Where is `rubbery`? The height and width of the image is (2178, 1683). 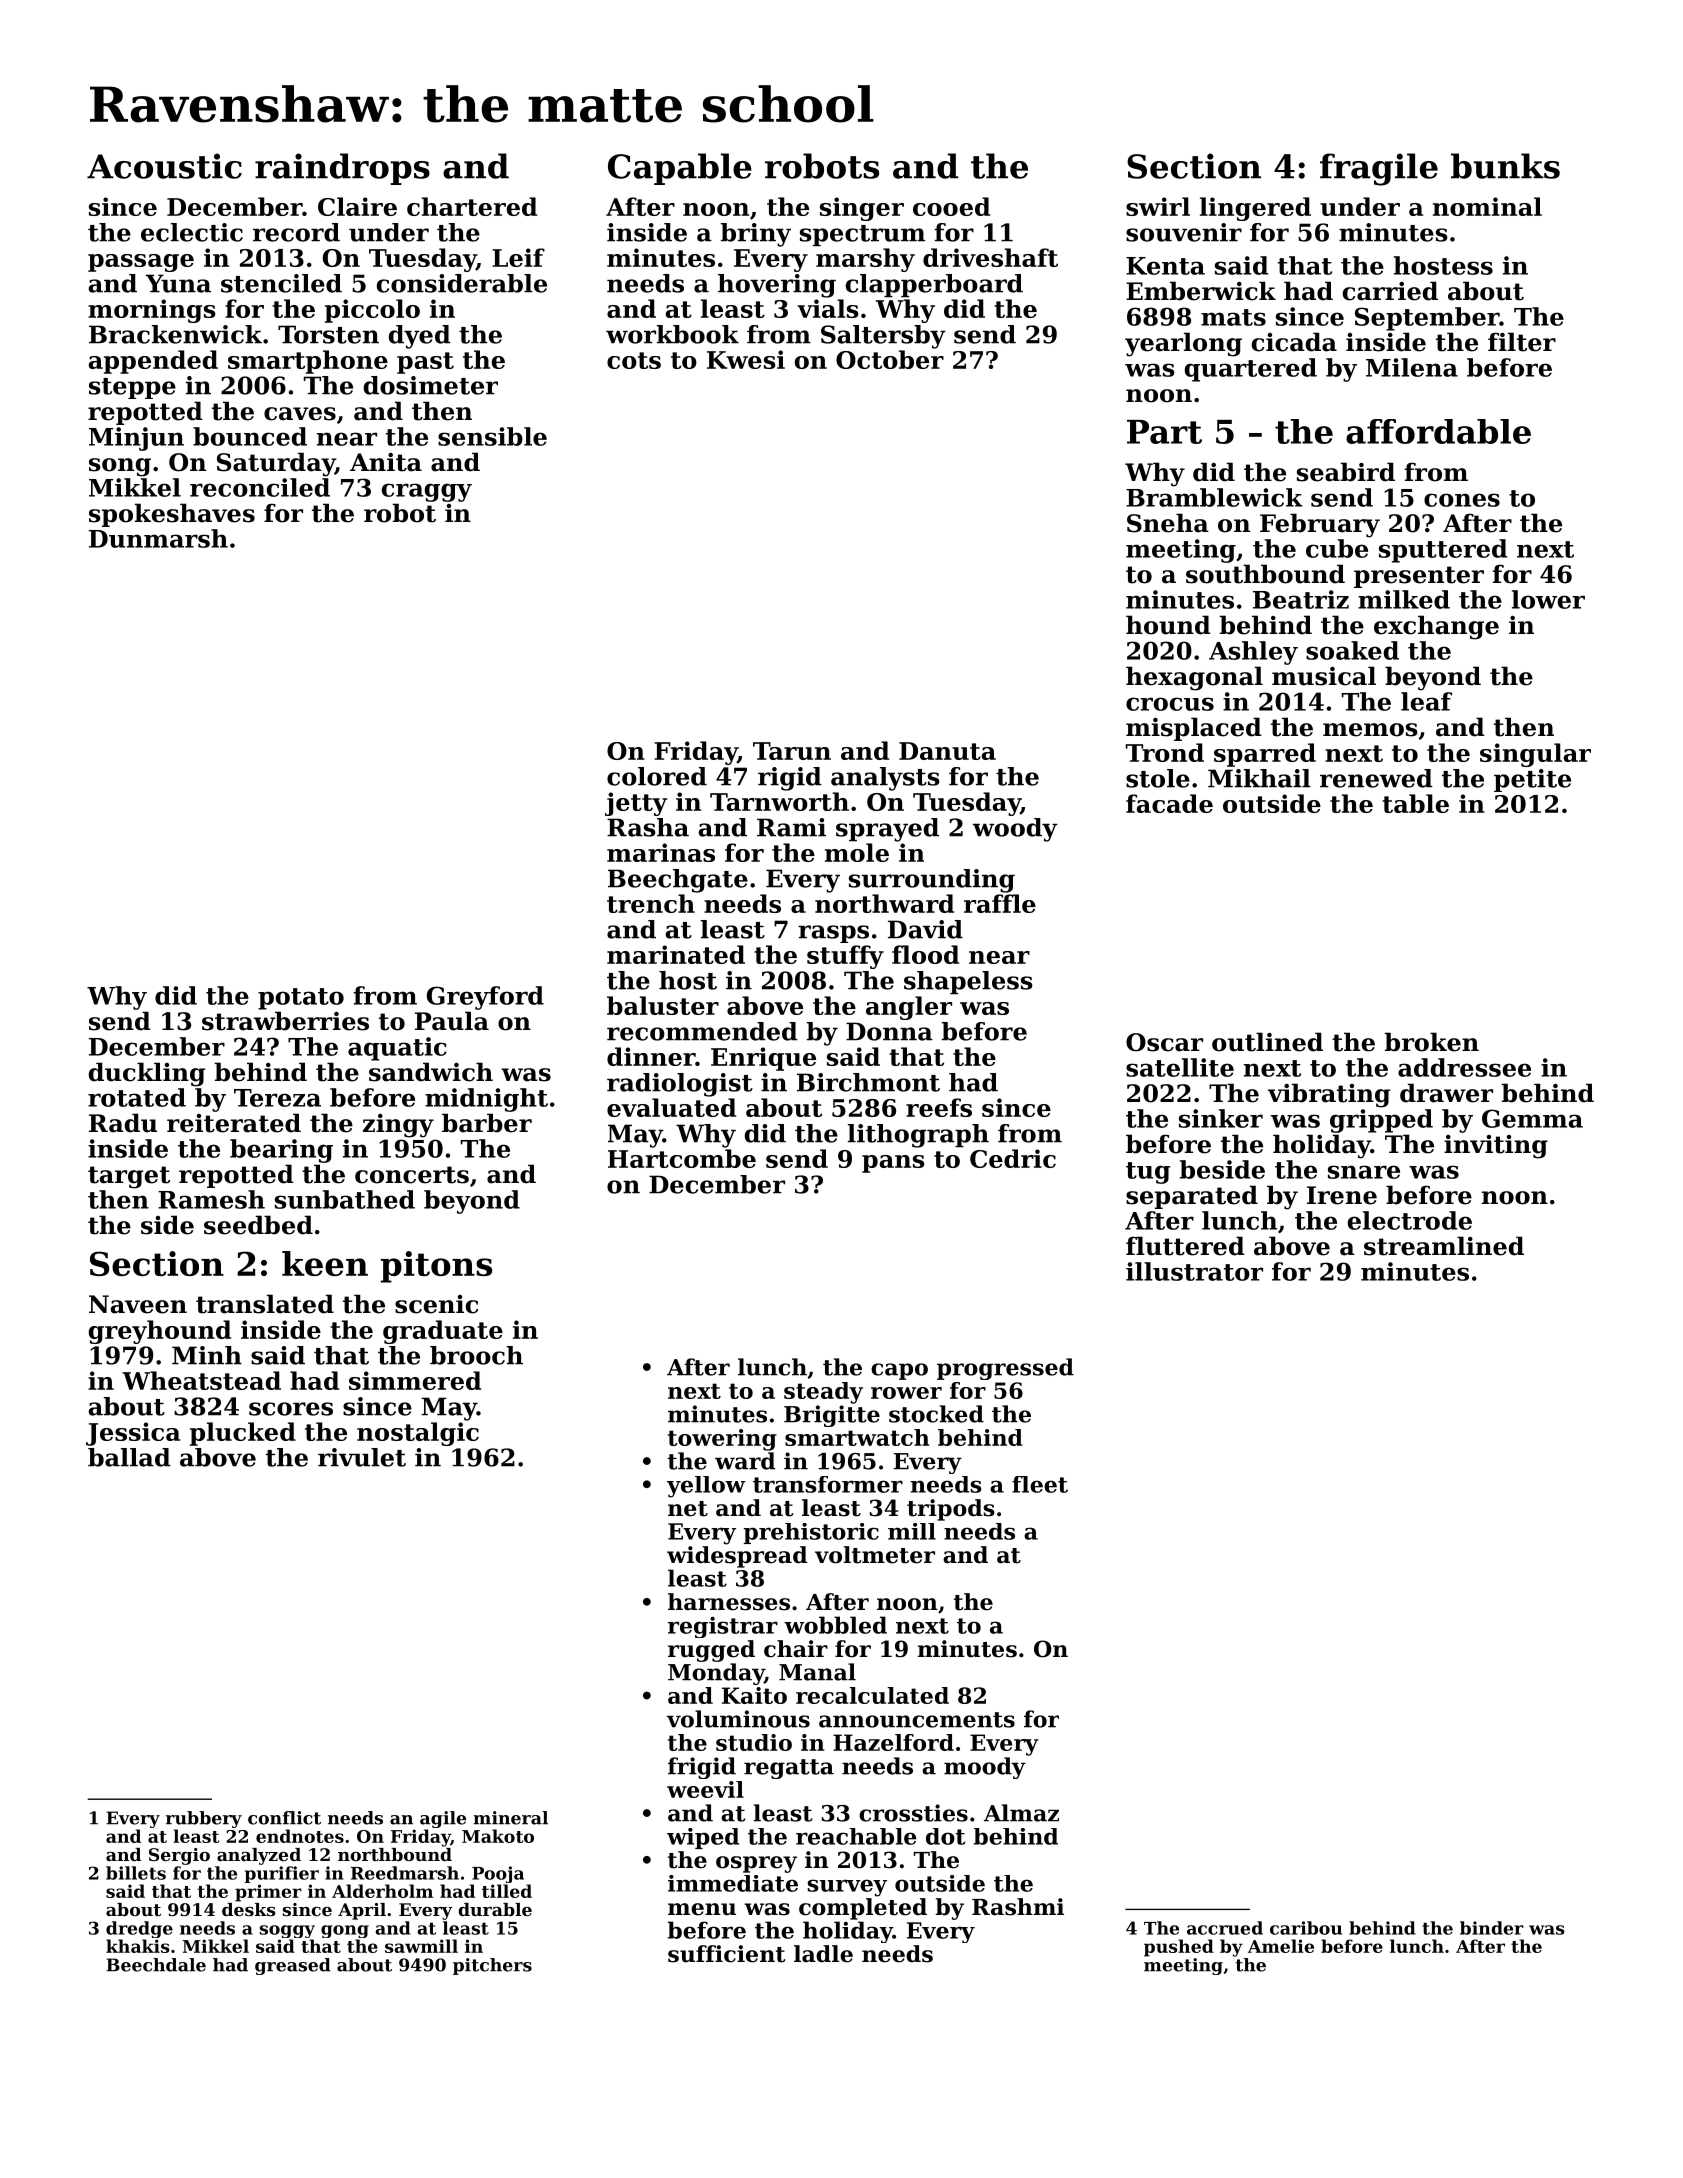 rubbery is located at coordinates (204, 1819).
